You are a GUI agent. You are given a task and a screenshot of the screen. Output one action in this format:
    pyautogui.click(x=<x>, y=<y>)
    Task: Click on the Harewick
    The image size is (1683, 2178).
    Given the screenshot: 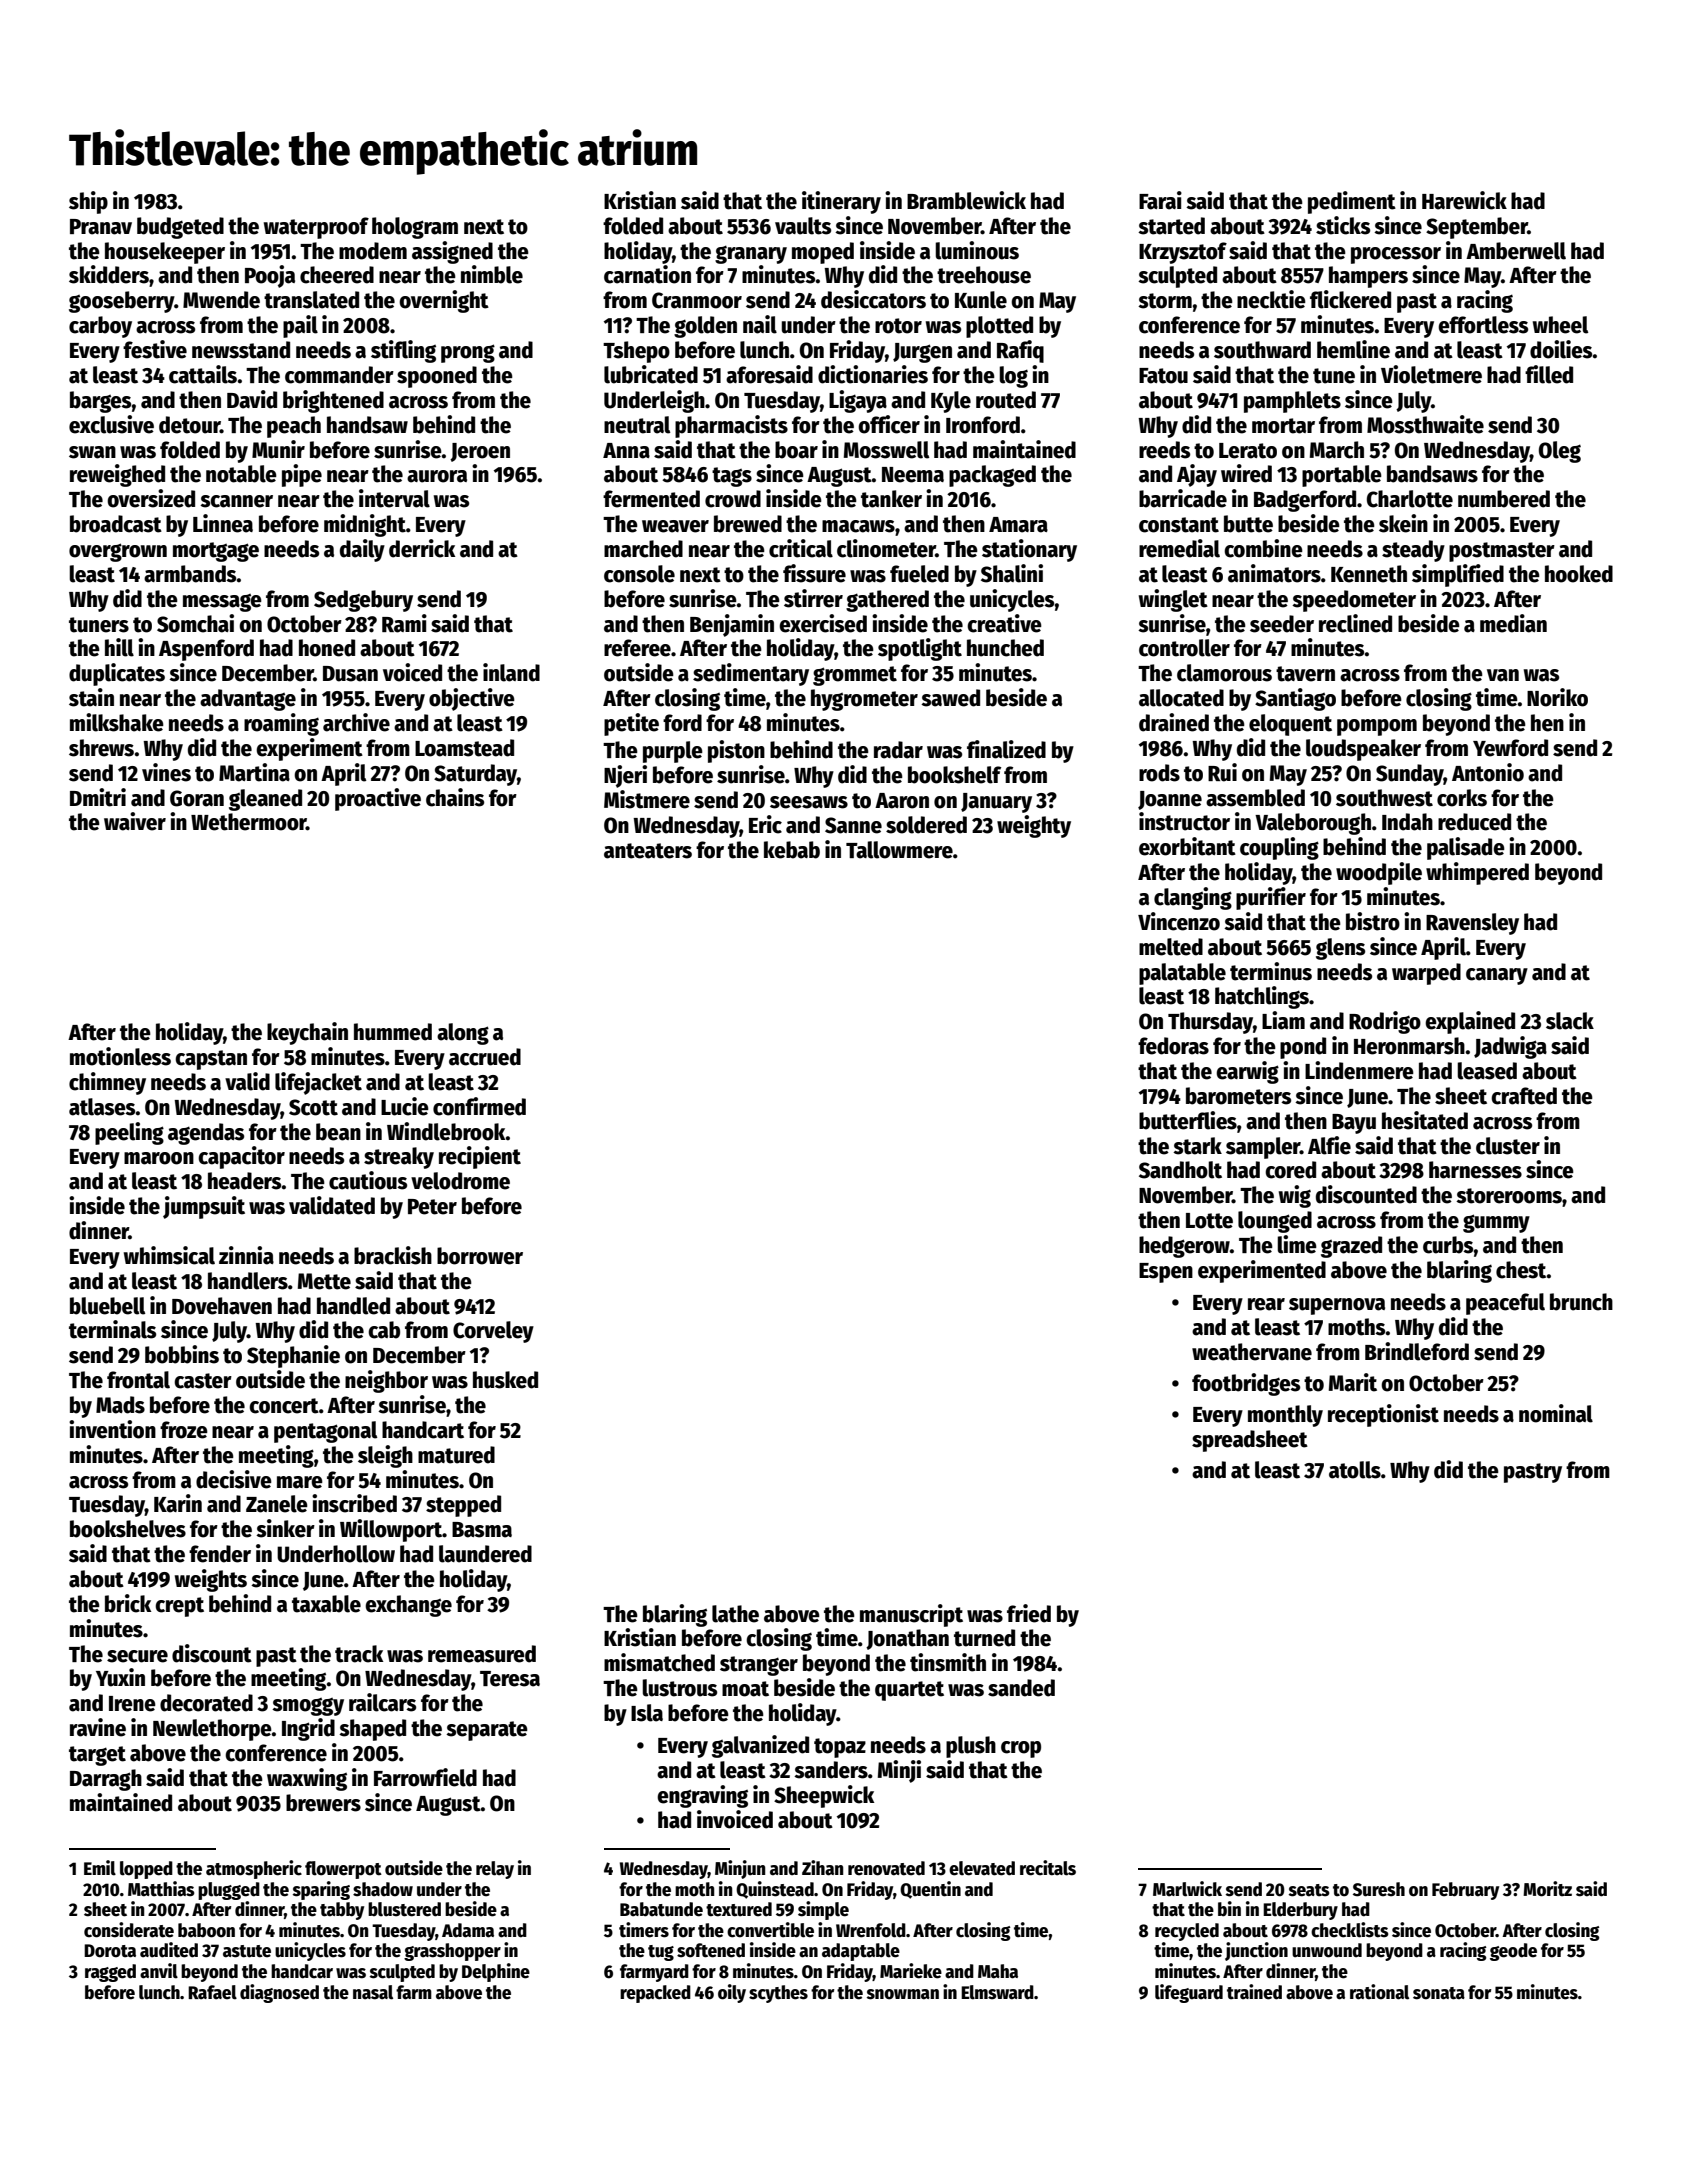 What is the action you would take?
    pyautogui.click(x=1464, y=200)
